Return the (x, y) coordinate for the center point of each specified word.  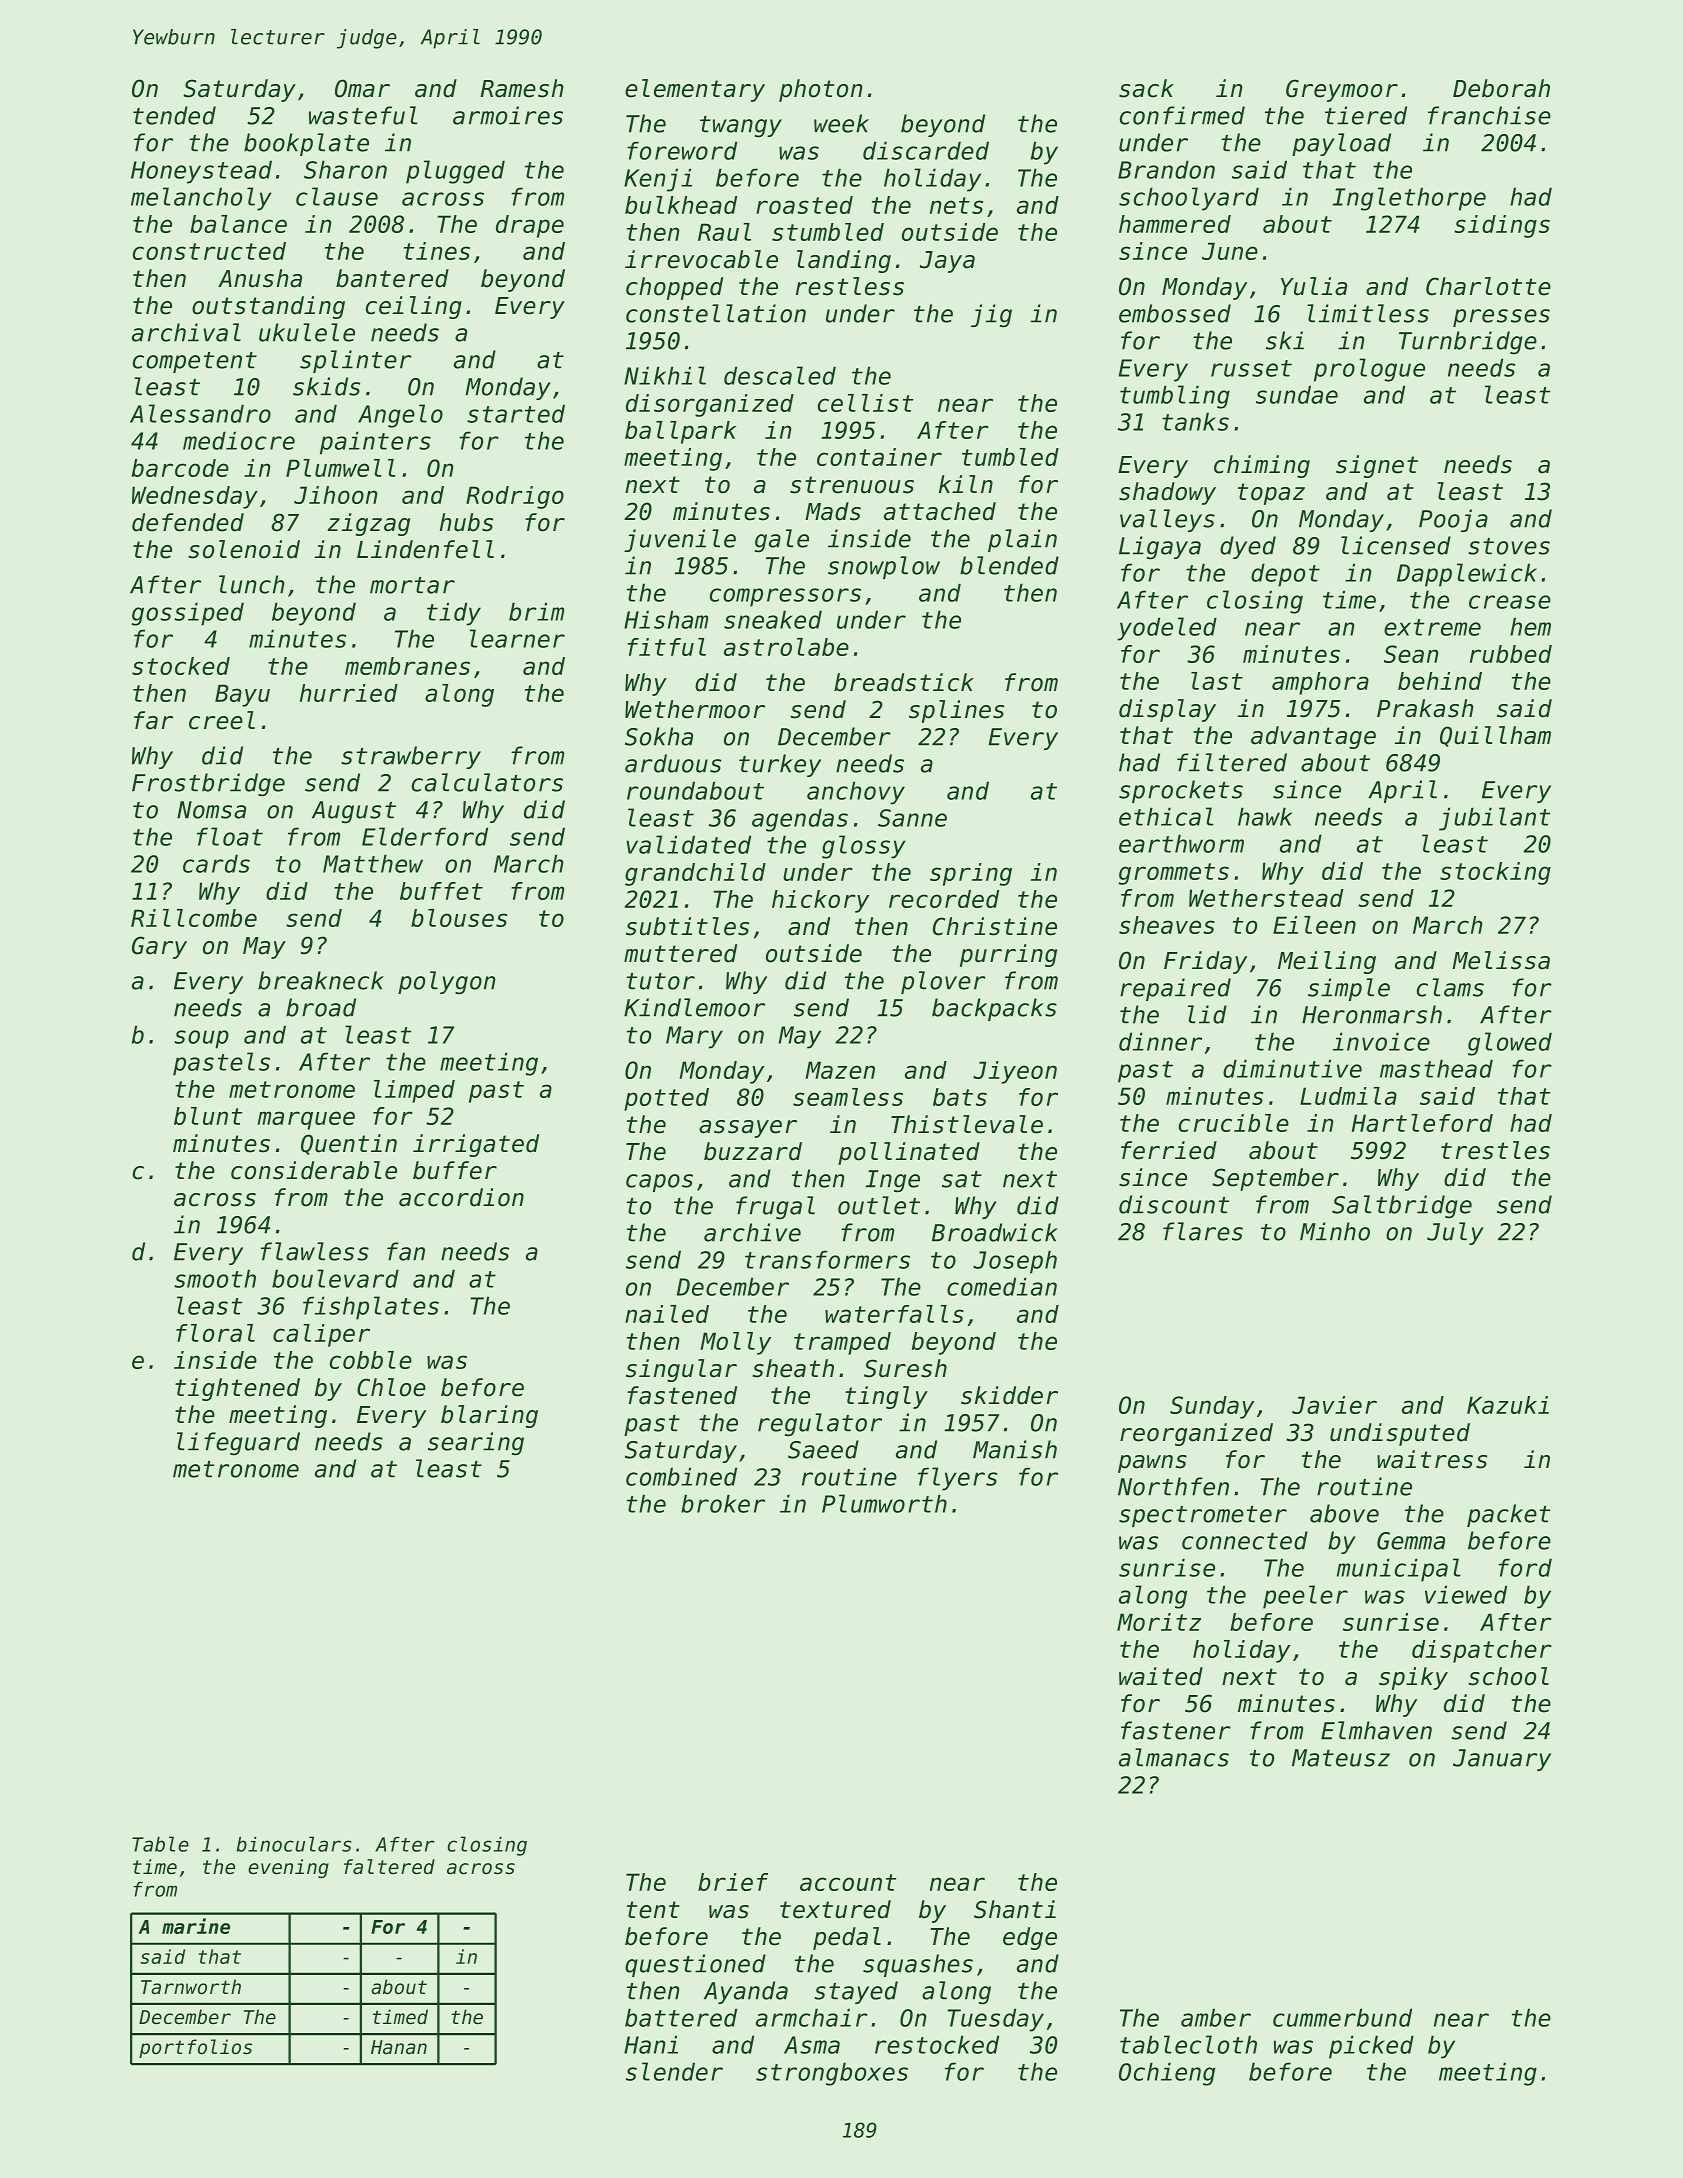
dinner (1160, 1041)
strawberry (411, 757)
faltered (389, 1867)
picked (1371, 2047)
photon (820, 90)
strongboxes (832, 2074)
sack (1146, 88)
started (516, 413)
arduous (673, 763)
